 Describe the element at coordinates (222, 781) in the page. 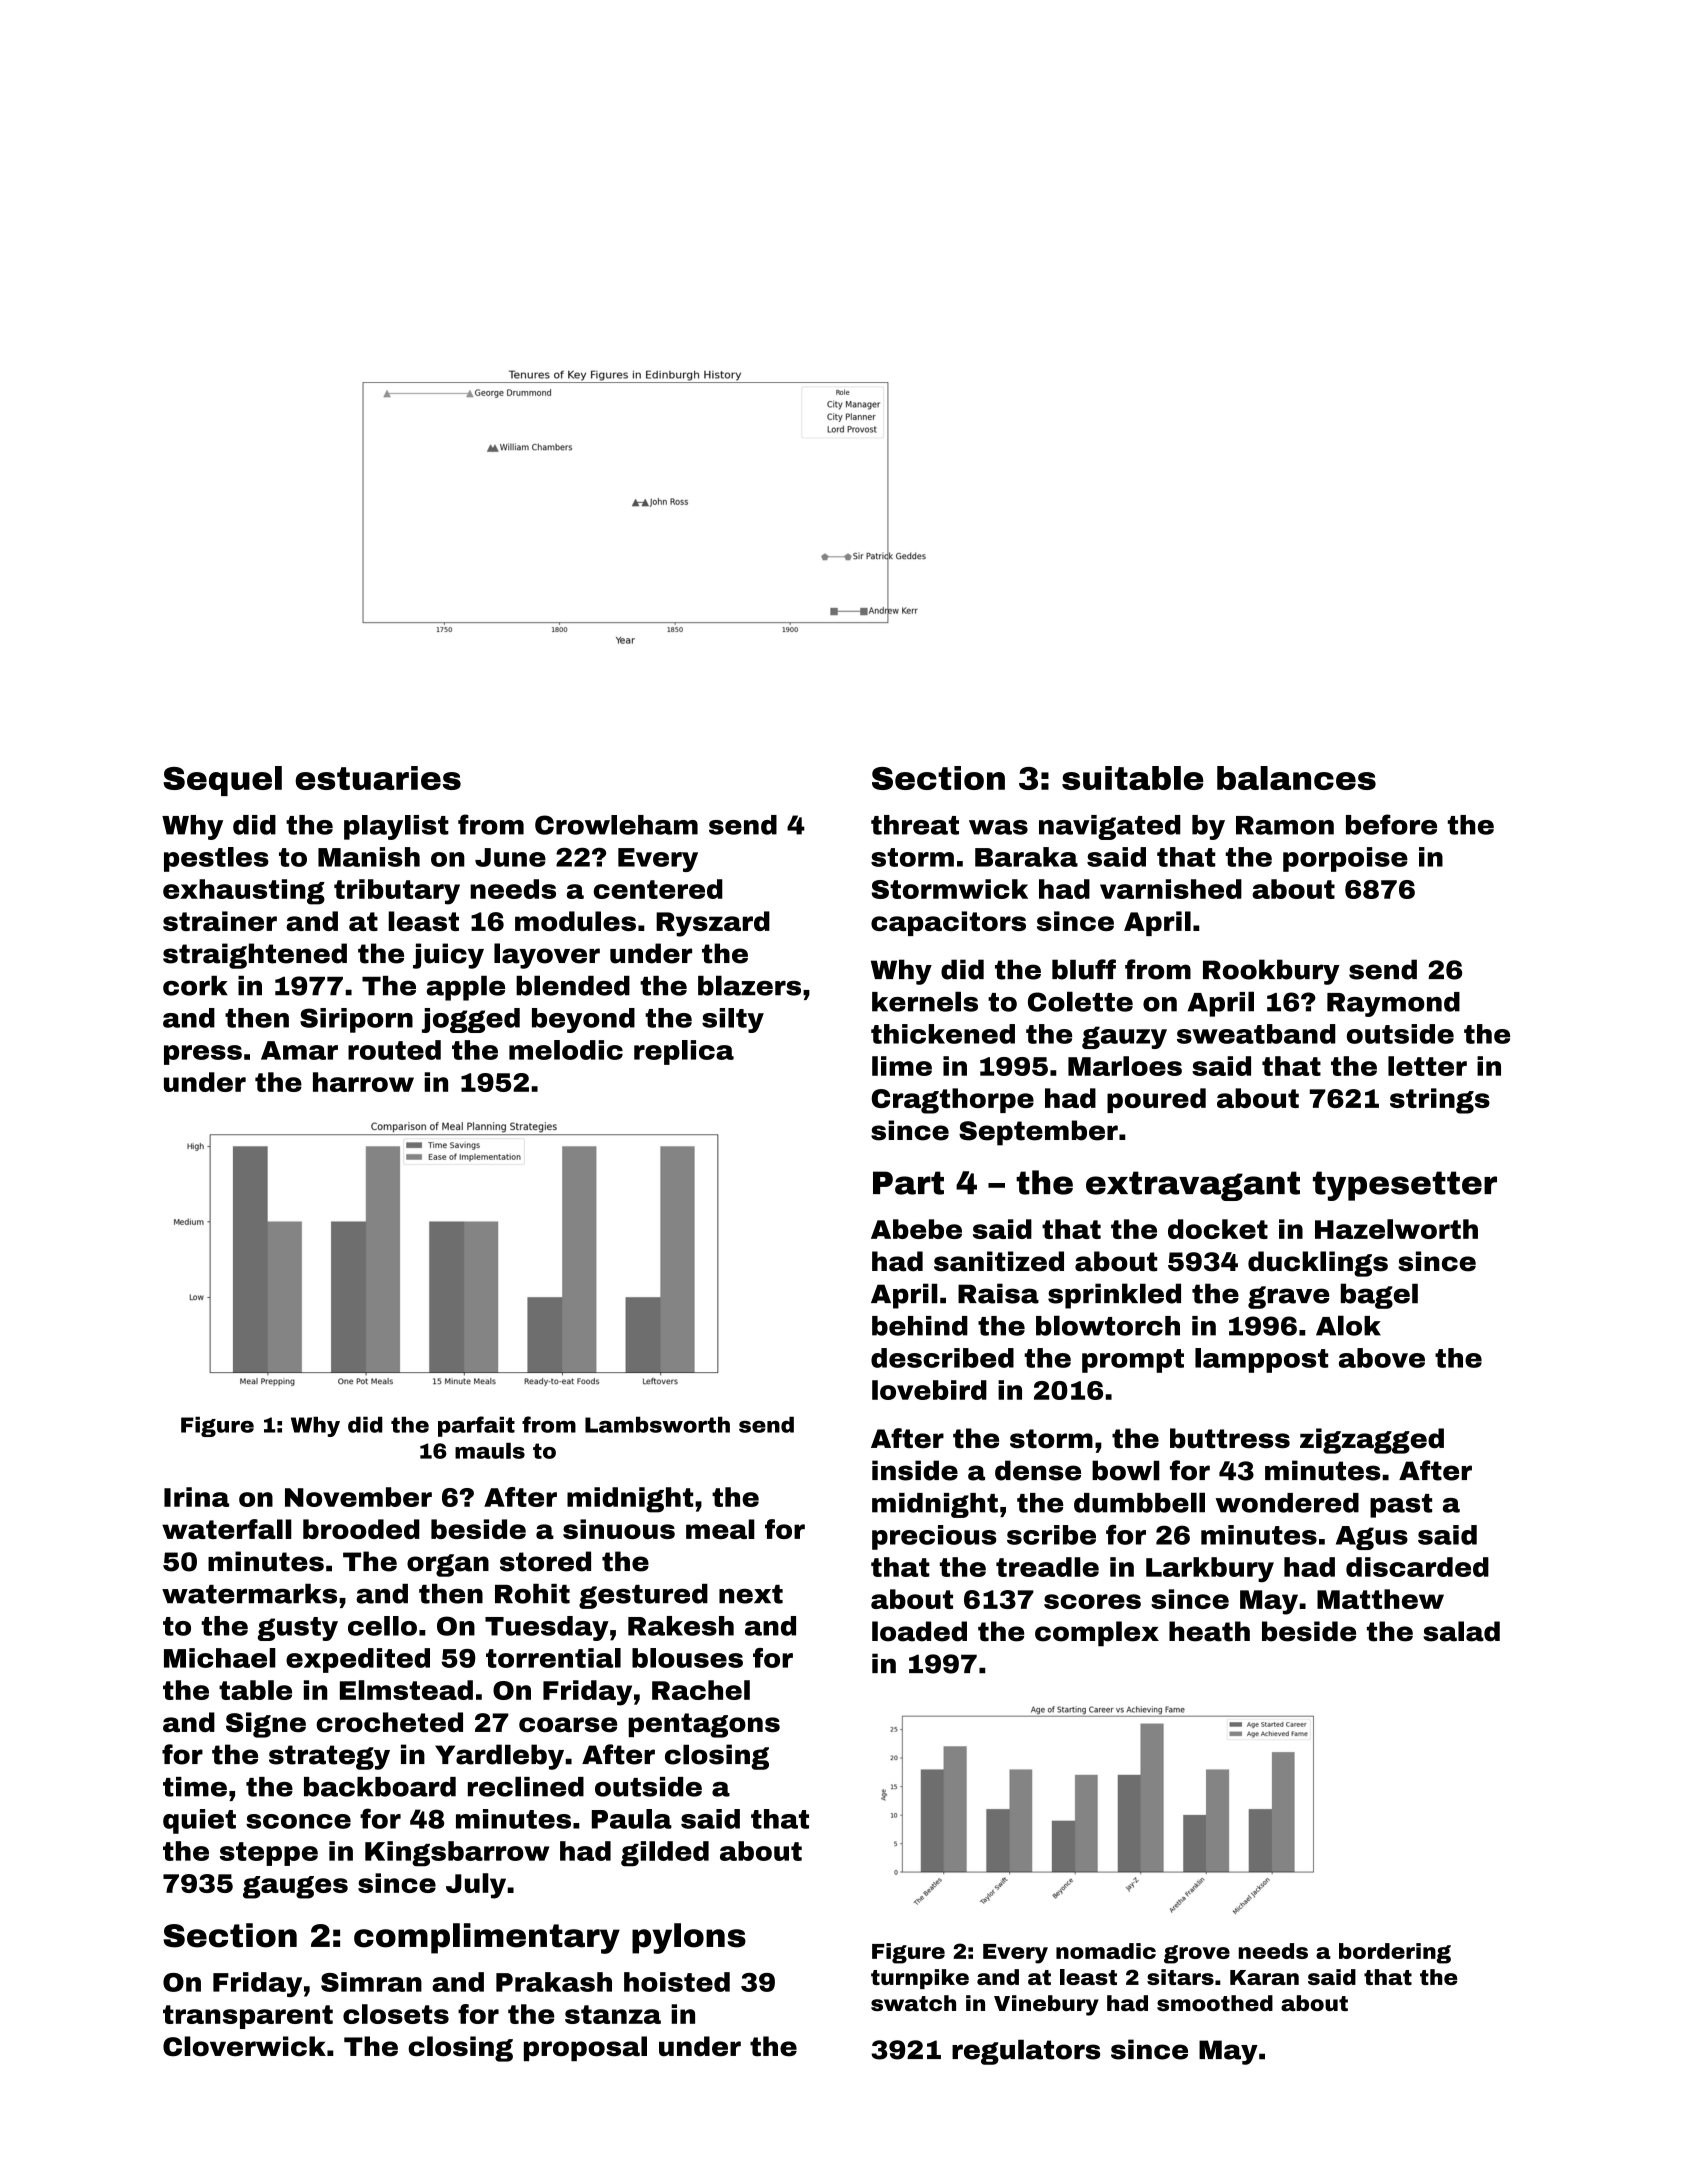

I see `Sequel` at that location.
